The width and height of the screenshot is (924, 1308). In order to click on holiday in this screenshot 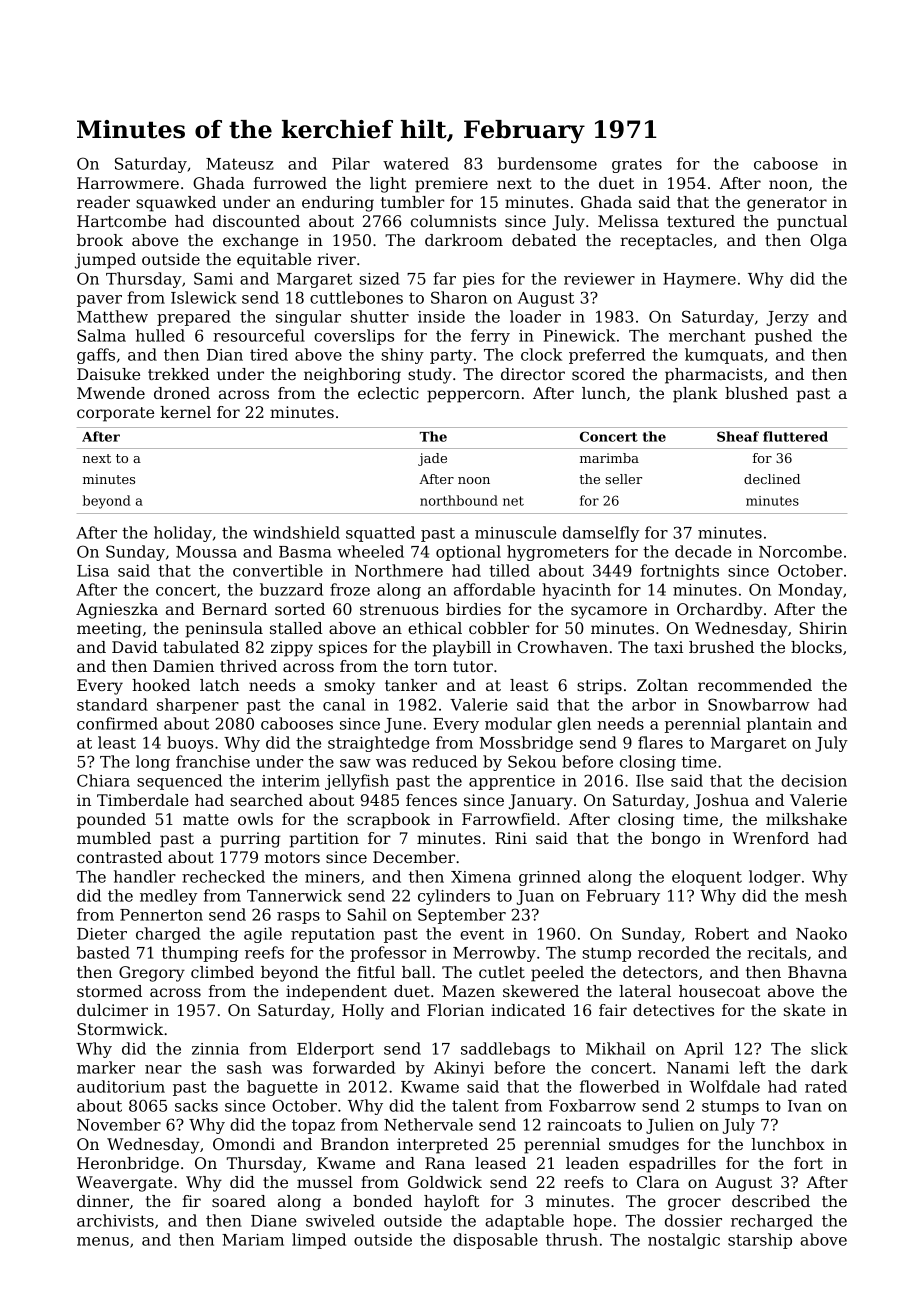, I will do `click(183, 534)`.
